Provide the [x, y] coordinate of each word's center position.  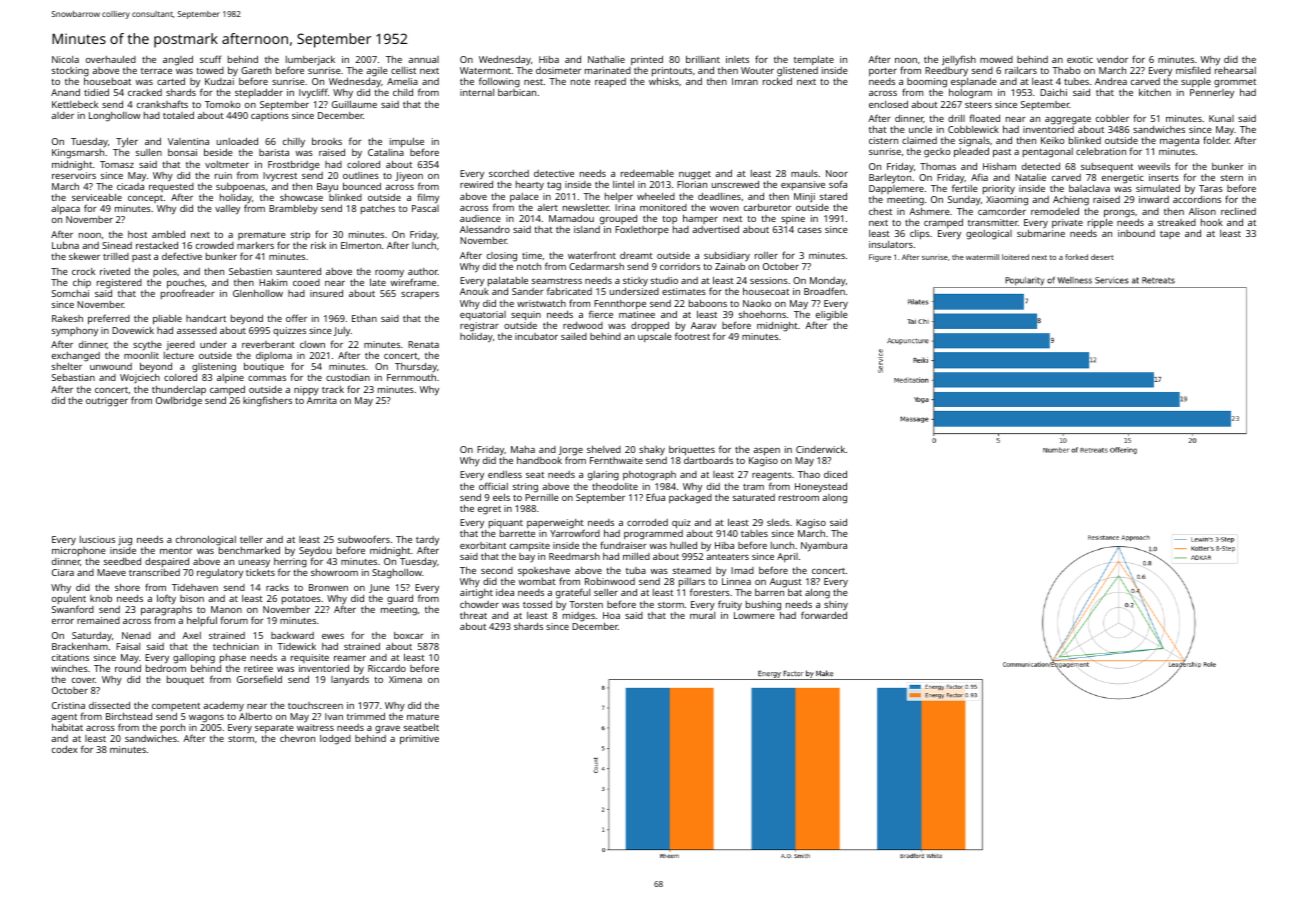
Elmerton [361, 245]
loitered [1015, 257]
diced [835, 474]
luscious [97, 539]
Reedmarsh [574, 556]
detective [554, 173]
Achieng [1071, 201]
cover [83, 680]
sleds [778, 522]
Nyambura [824, 547]
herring [290, 563]
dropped [650, 326]
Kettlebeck [75, 104]
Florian [692, 184]
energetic [1123, 179]
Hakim [273, 282]
